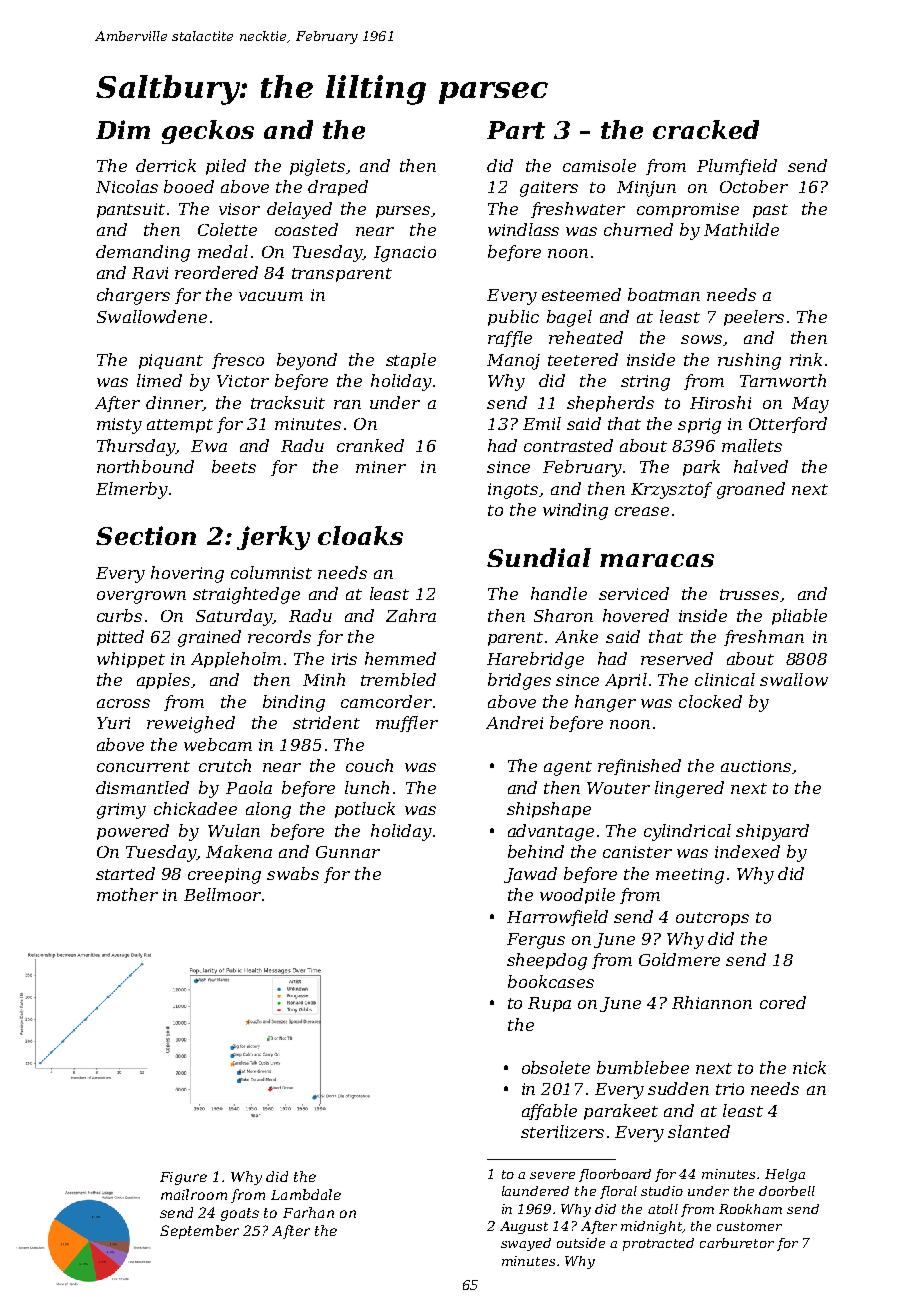 The image size is (924, 1314). Describe the element at coordinates (119, 615) in the document. I see `curbs` at that location.
